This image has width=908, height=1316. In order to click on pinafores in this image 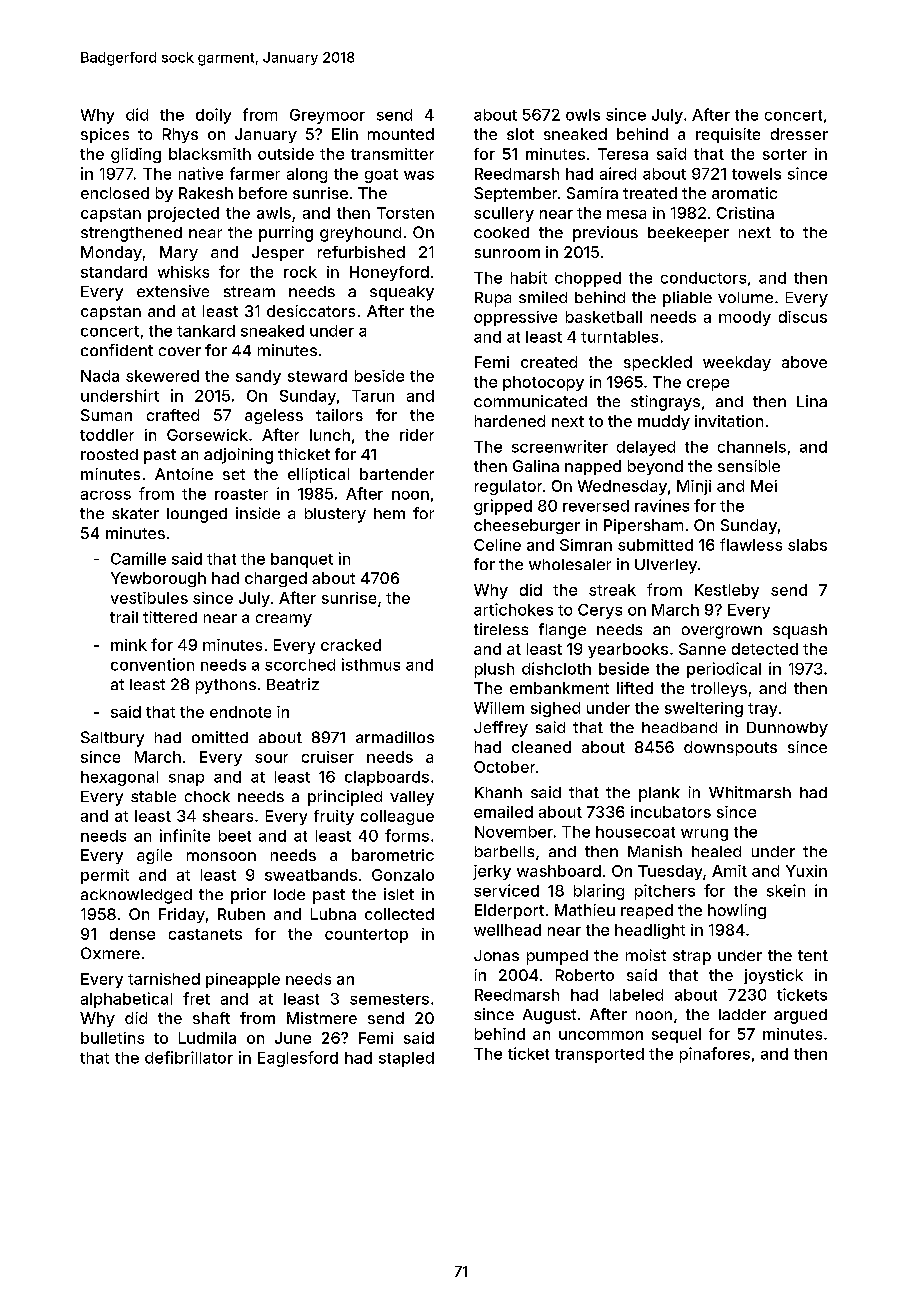, I will do `click(715, 1055)`.
